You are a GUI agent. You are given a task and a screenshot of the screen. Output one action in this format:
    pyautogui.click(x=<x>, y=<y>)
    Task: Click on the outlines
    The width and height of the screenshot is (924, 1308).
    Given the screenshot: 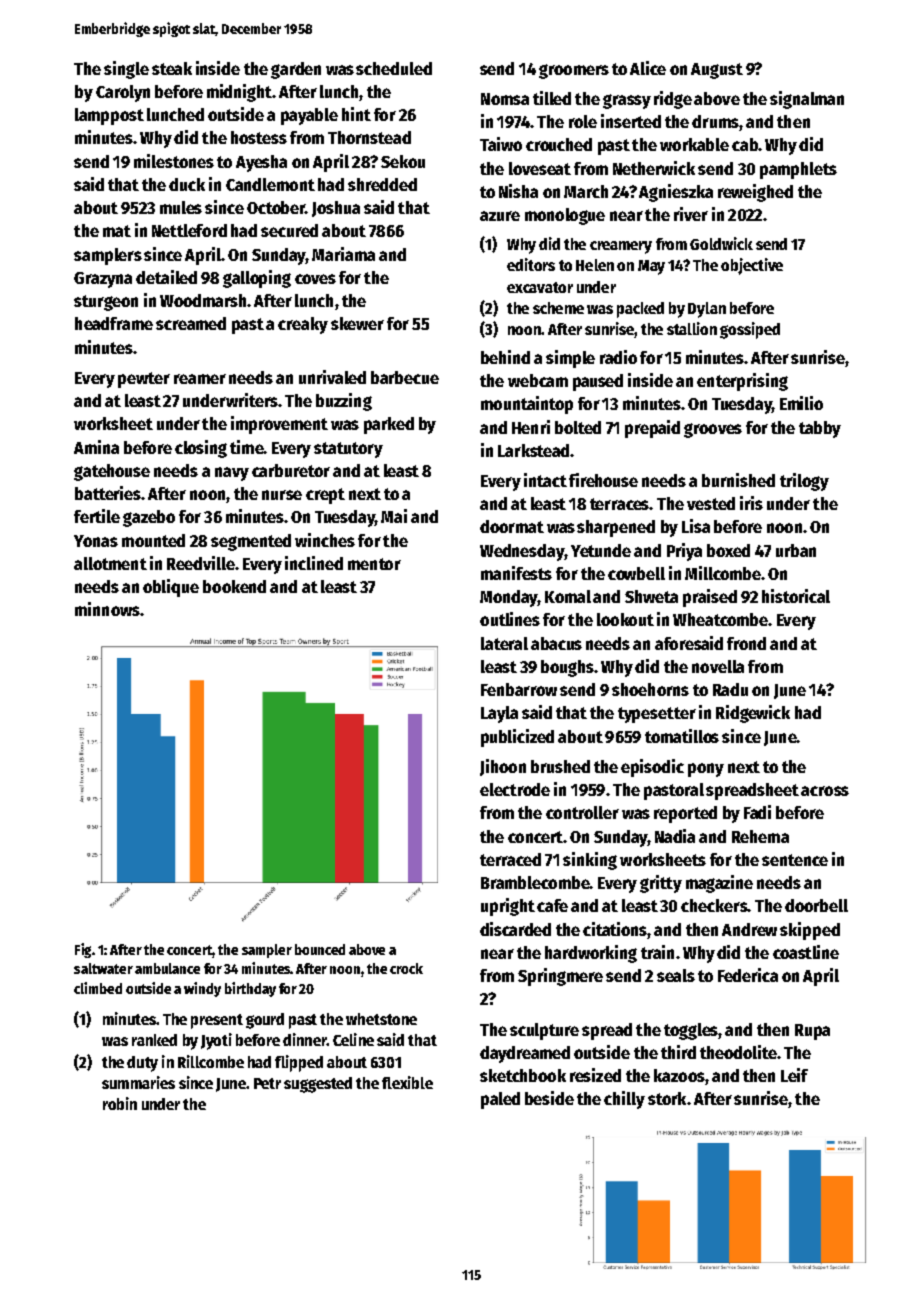 What is the action you would take?
    pyautogui.click(x=510, y=619)
